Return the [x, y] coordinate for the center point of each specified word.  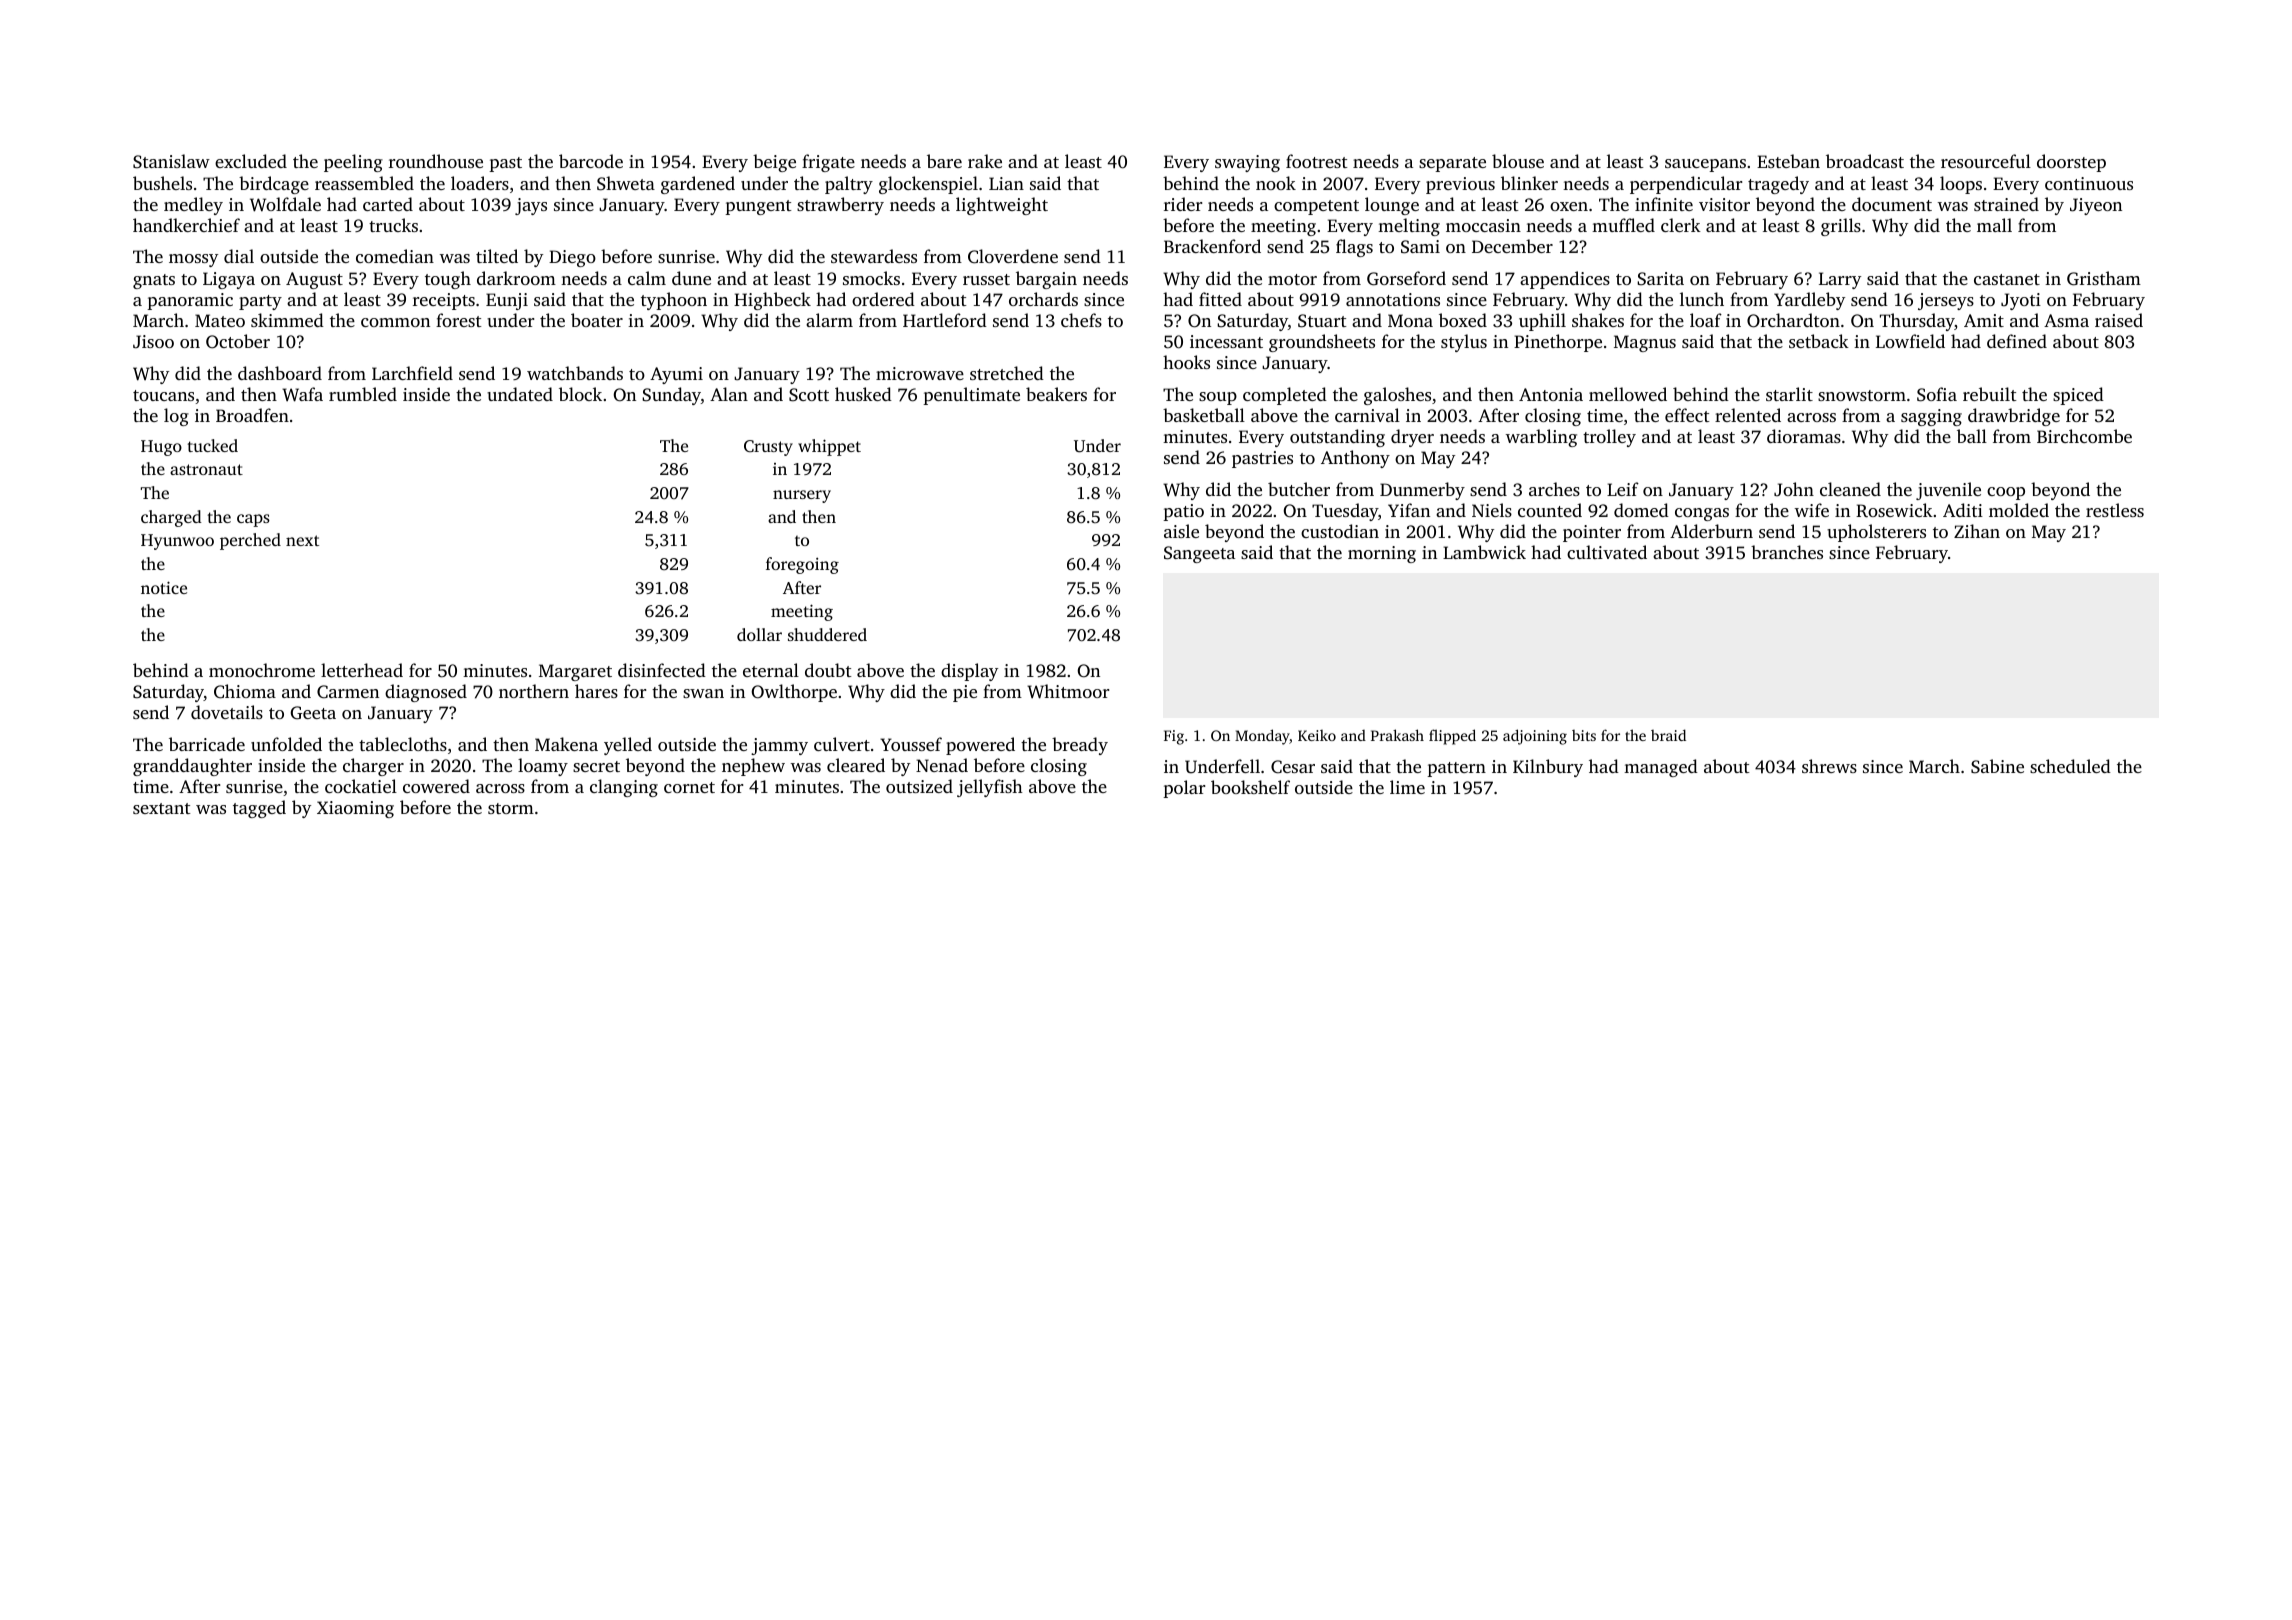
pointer [1592, 533]
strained [2006, 204]
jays [531, 206]
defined [2017, 341]
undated [520, 394]
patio [1183, 512]
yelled [628, 746]
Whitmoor [1068, 691]
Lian [1006, 183]
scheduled [2070, 766]
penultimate [971, 396]
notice [164, 587]
